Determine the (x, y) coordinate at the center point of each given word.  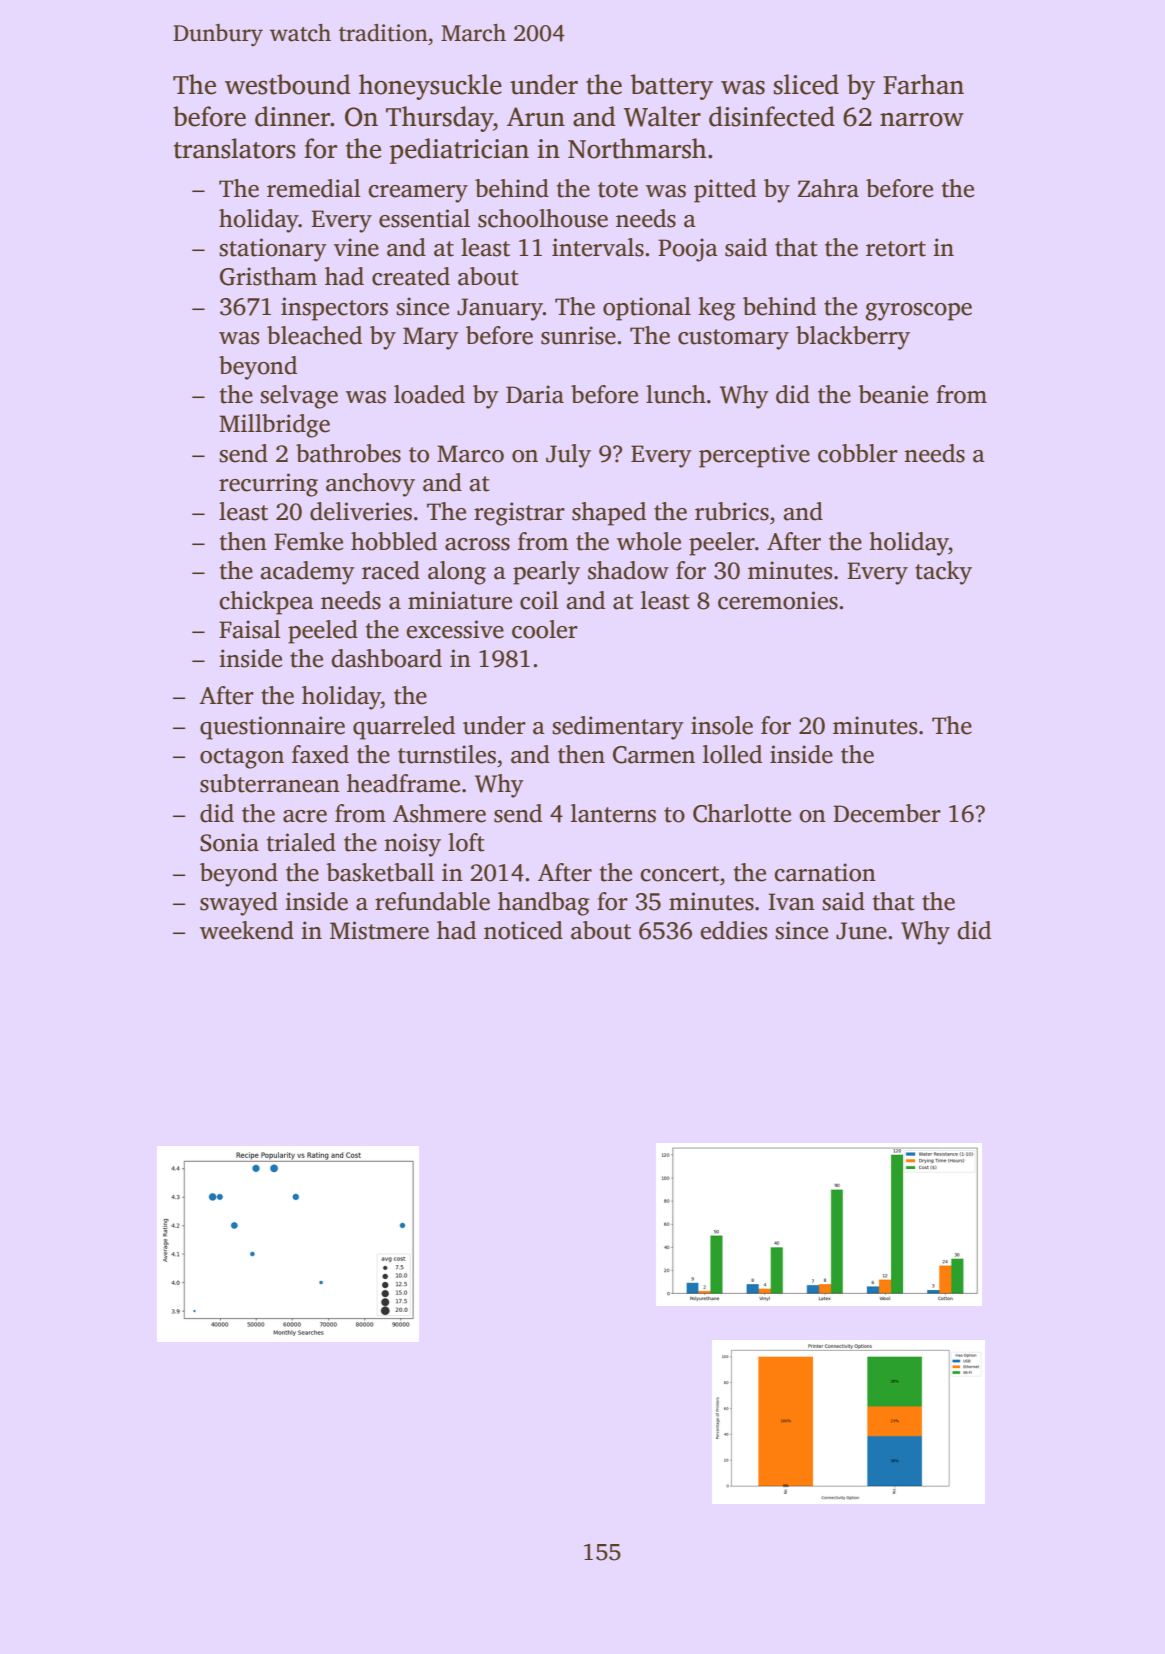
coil (539, 600)
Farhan (923, 84)
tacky (943, 573)
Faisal (250, 629)
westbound (288, 84)
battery (672, 87)
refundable (432, 901)
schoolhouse (543, 218)
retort (896, 249)
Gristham (268, 276)
